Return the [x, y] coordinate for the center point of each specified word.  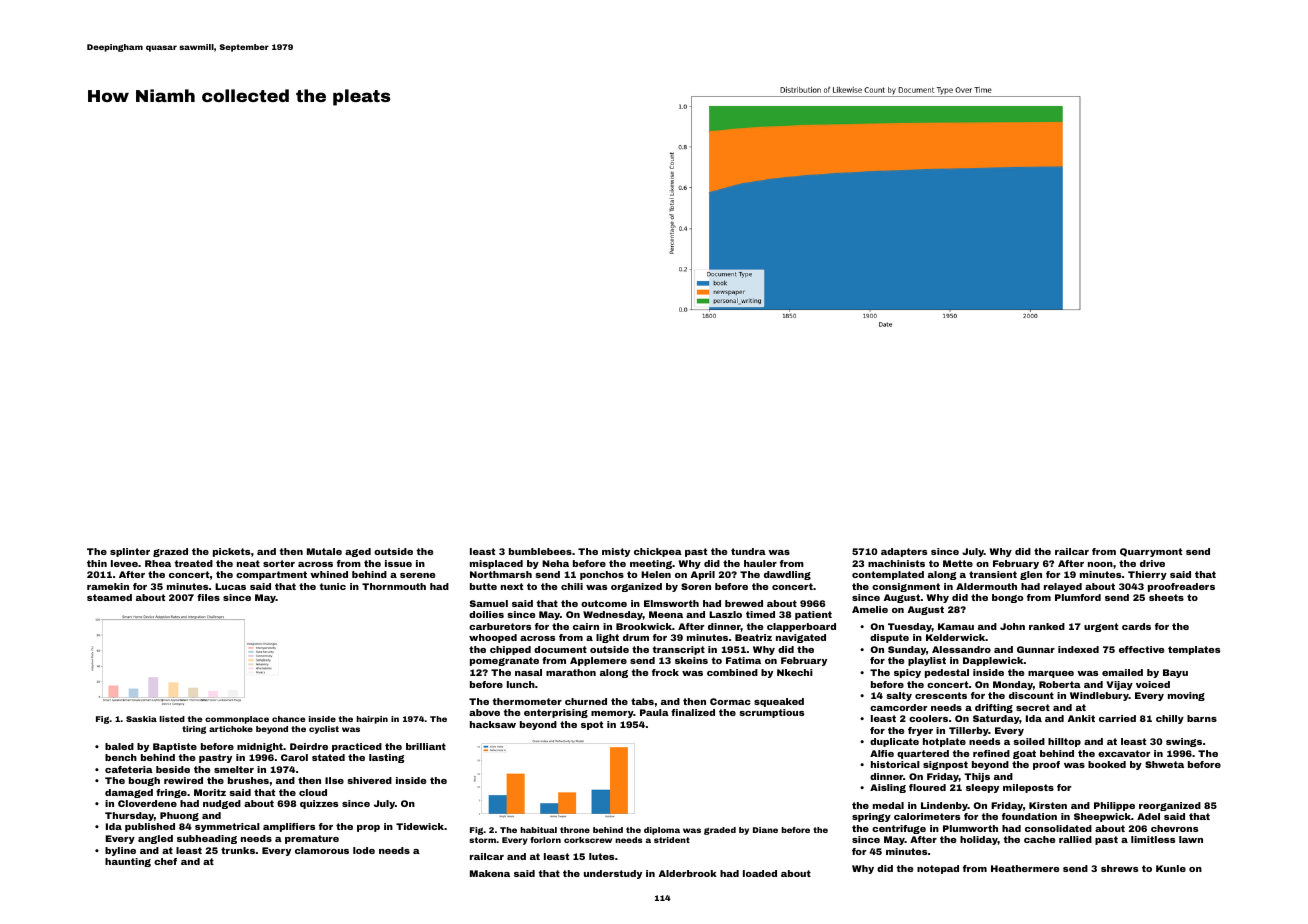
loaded [760, 873]
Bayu [1175, 673]
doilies [486, 614]
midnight [260, 747]
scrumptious [771, 713]
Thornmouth [394, 586]
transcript [678, 650]
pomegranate [504, 661]
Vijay [1119, 685]
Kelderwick [955, 637]
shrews [1119, 868]
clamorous [322, 850]
